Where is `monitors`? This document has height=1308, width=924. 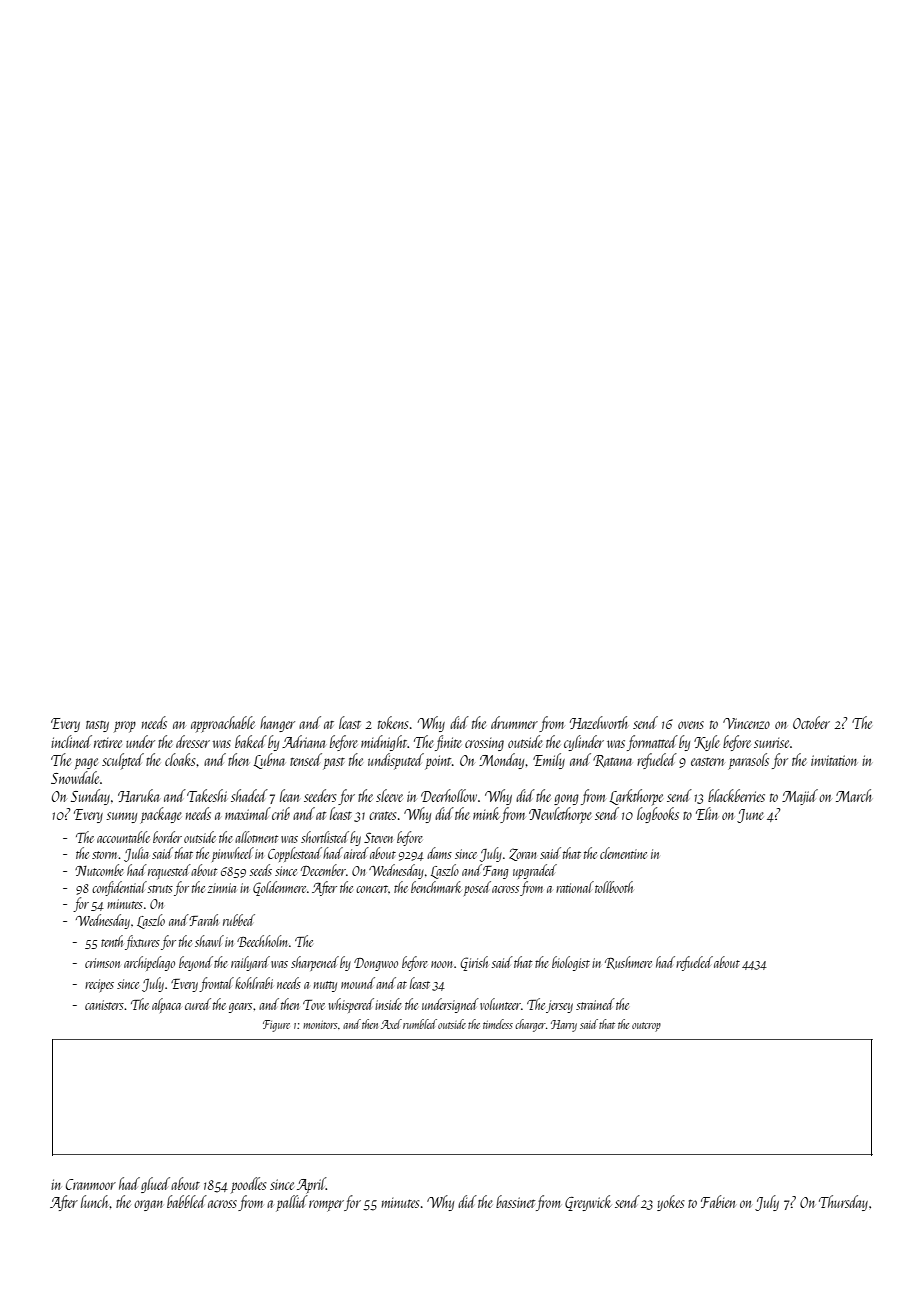 monitors is located at coordinates (320, 1025).
